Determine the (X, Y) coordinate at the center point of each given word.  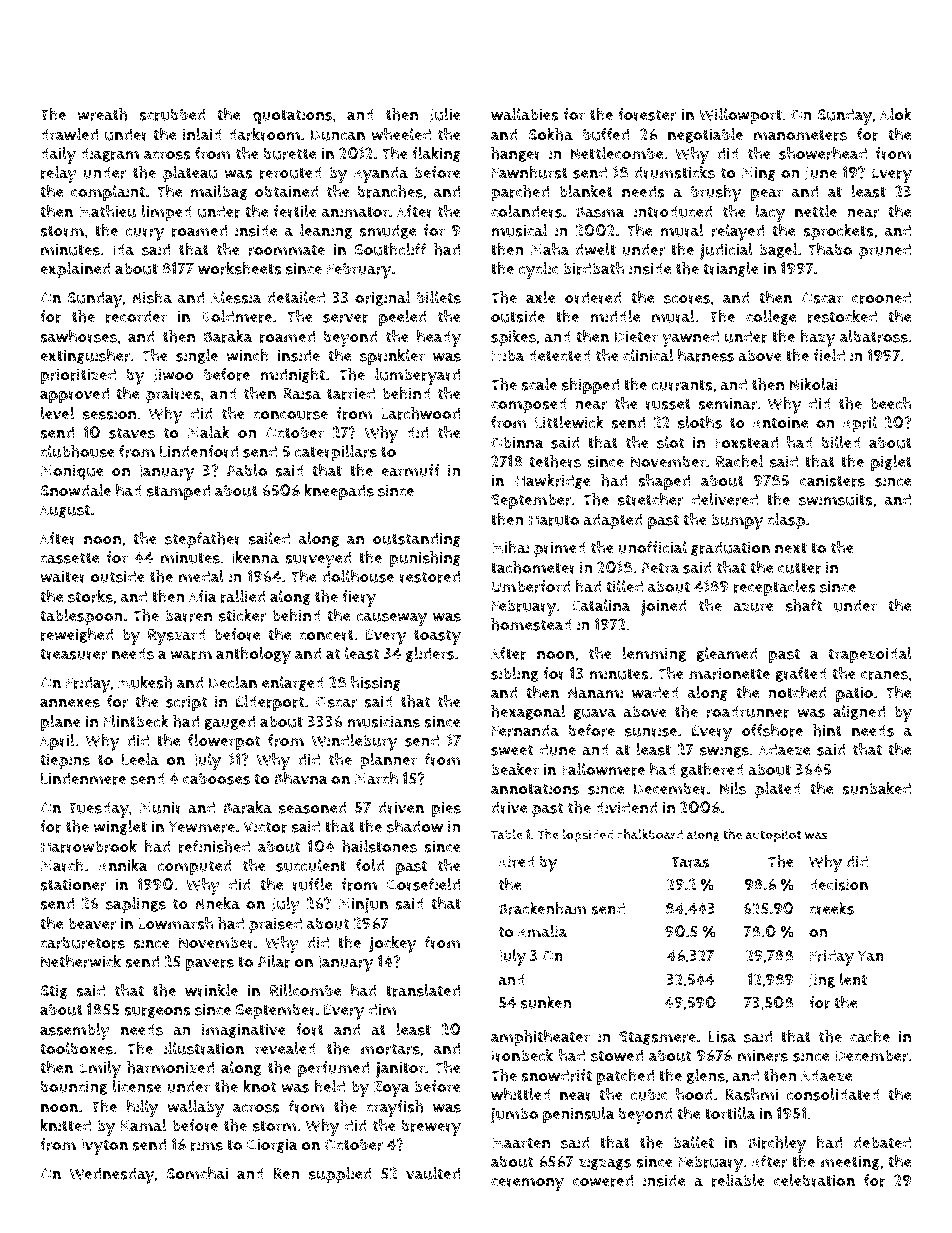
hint (827, 730)
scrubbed (172, 114)
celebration (814, 1180)
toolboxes (76, 1048)
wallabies (525, 114)
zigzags (605, 1162)
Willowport (740, 116)
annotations (535, 788)
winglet (120, 827)
